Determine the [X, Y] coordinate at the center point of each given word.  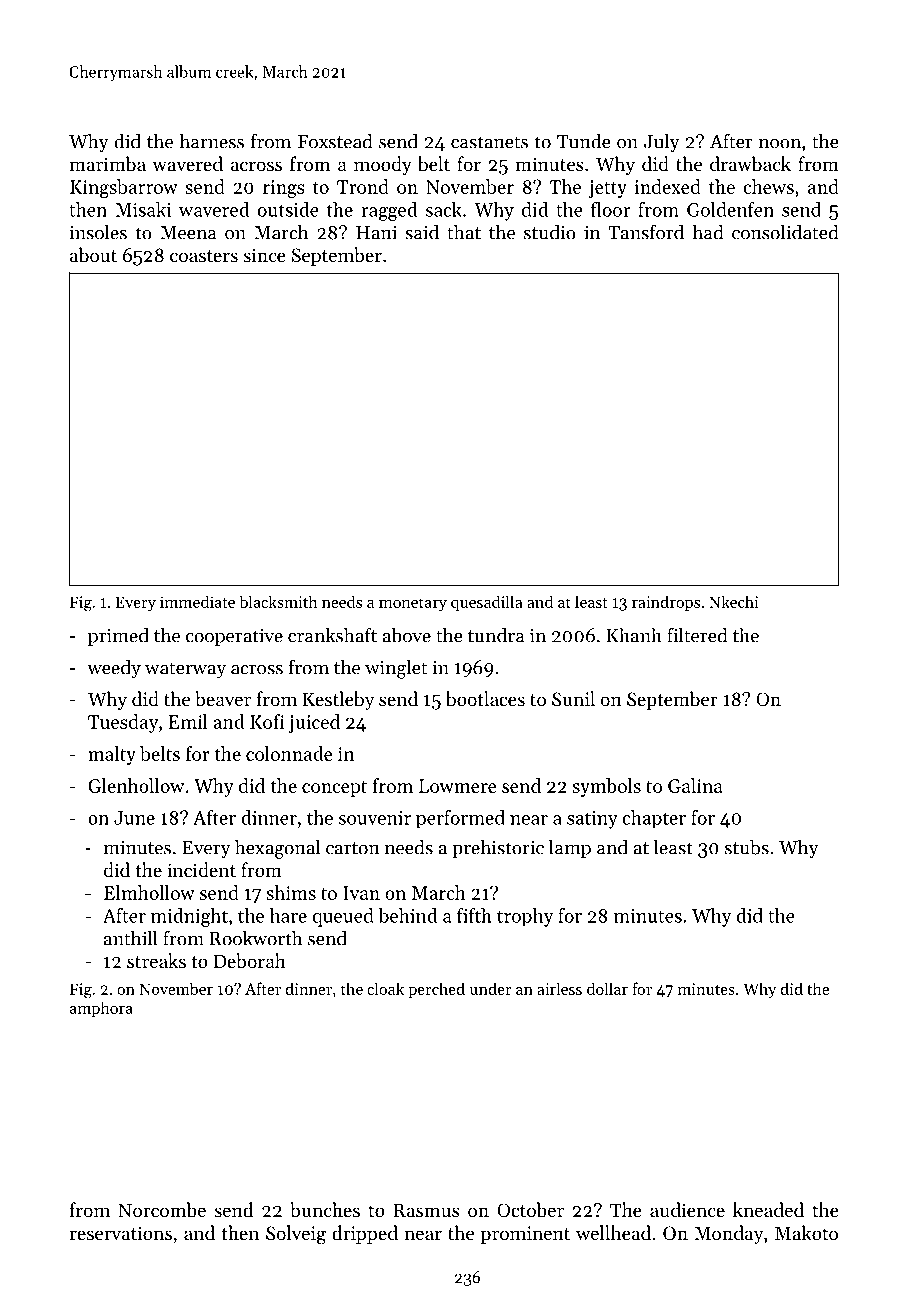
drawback [750, 164]
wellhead [613, 1232]
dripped [365, 1234]
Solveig [296, 1235]
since [264, 255]
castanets [489, 142]
